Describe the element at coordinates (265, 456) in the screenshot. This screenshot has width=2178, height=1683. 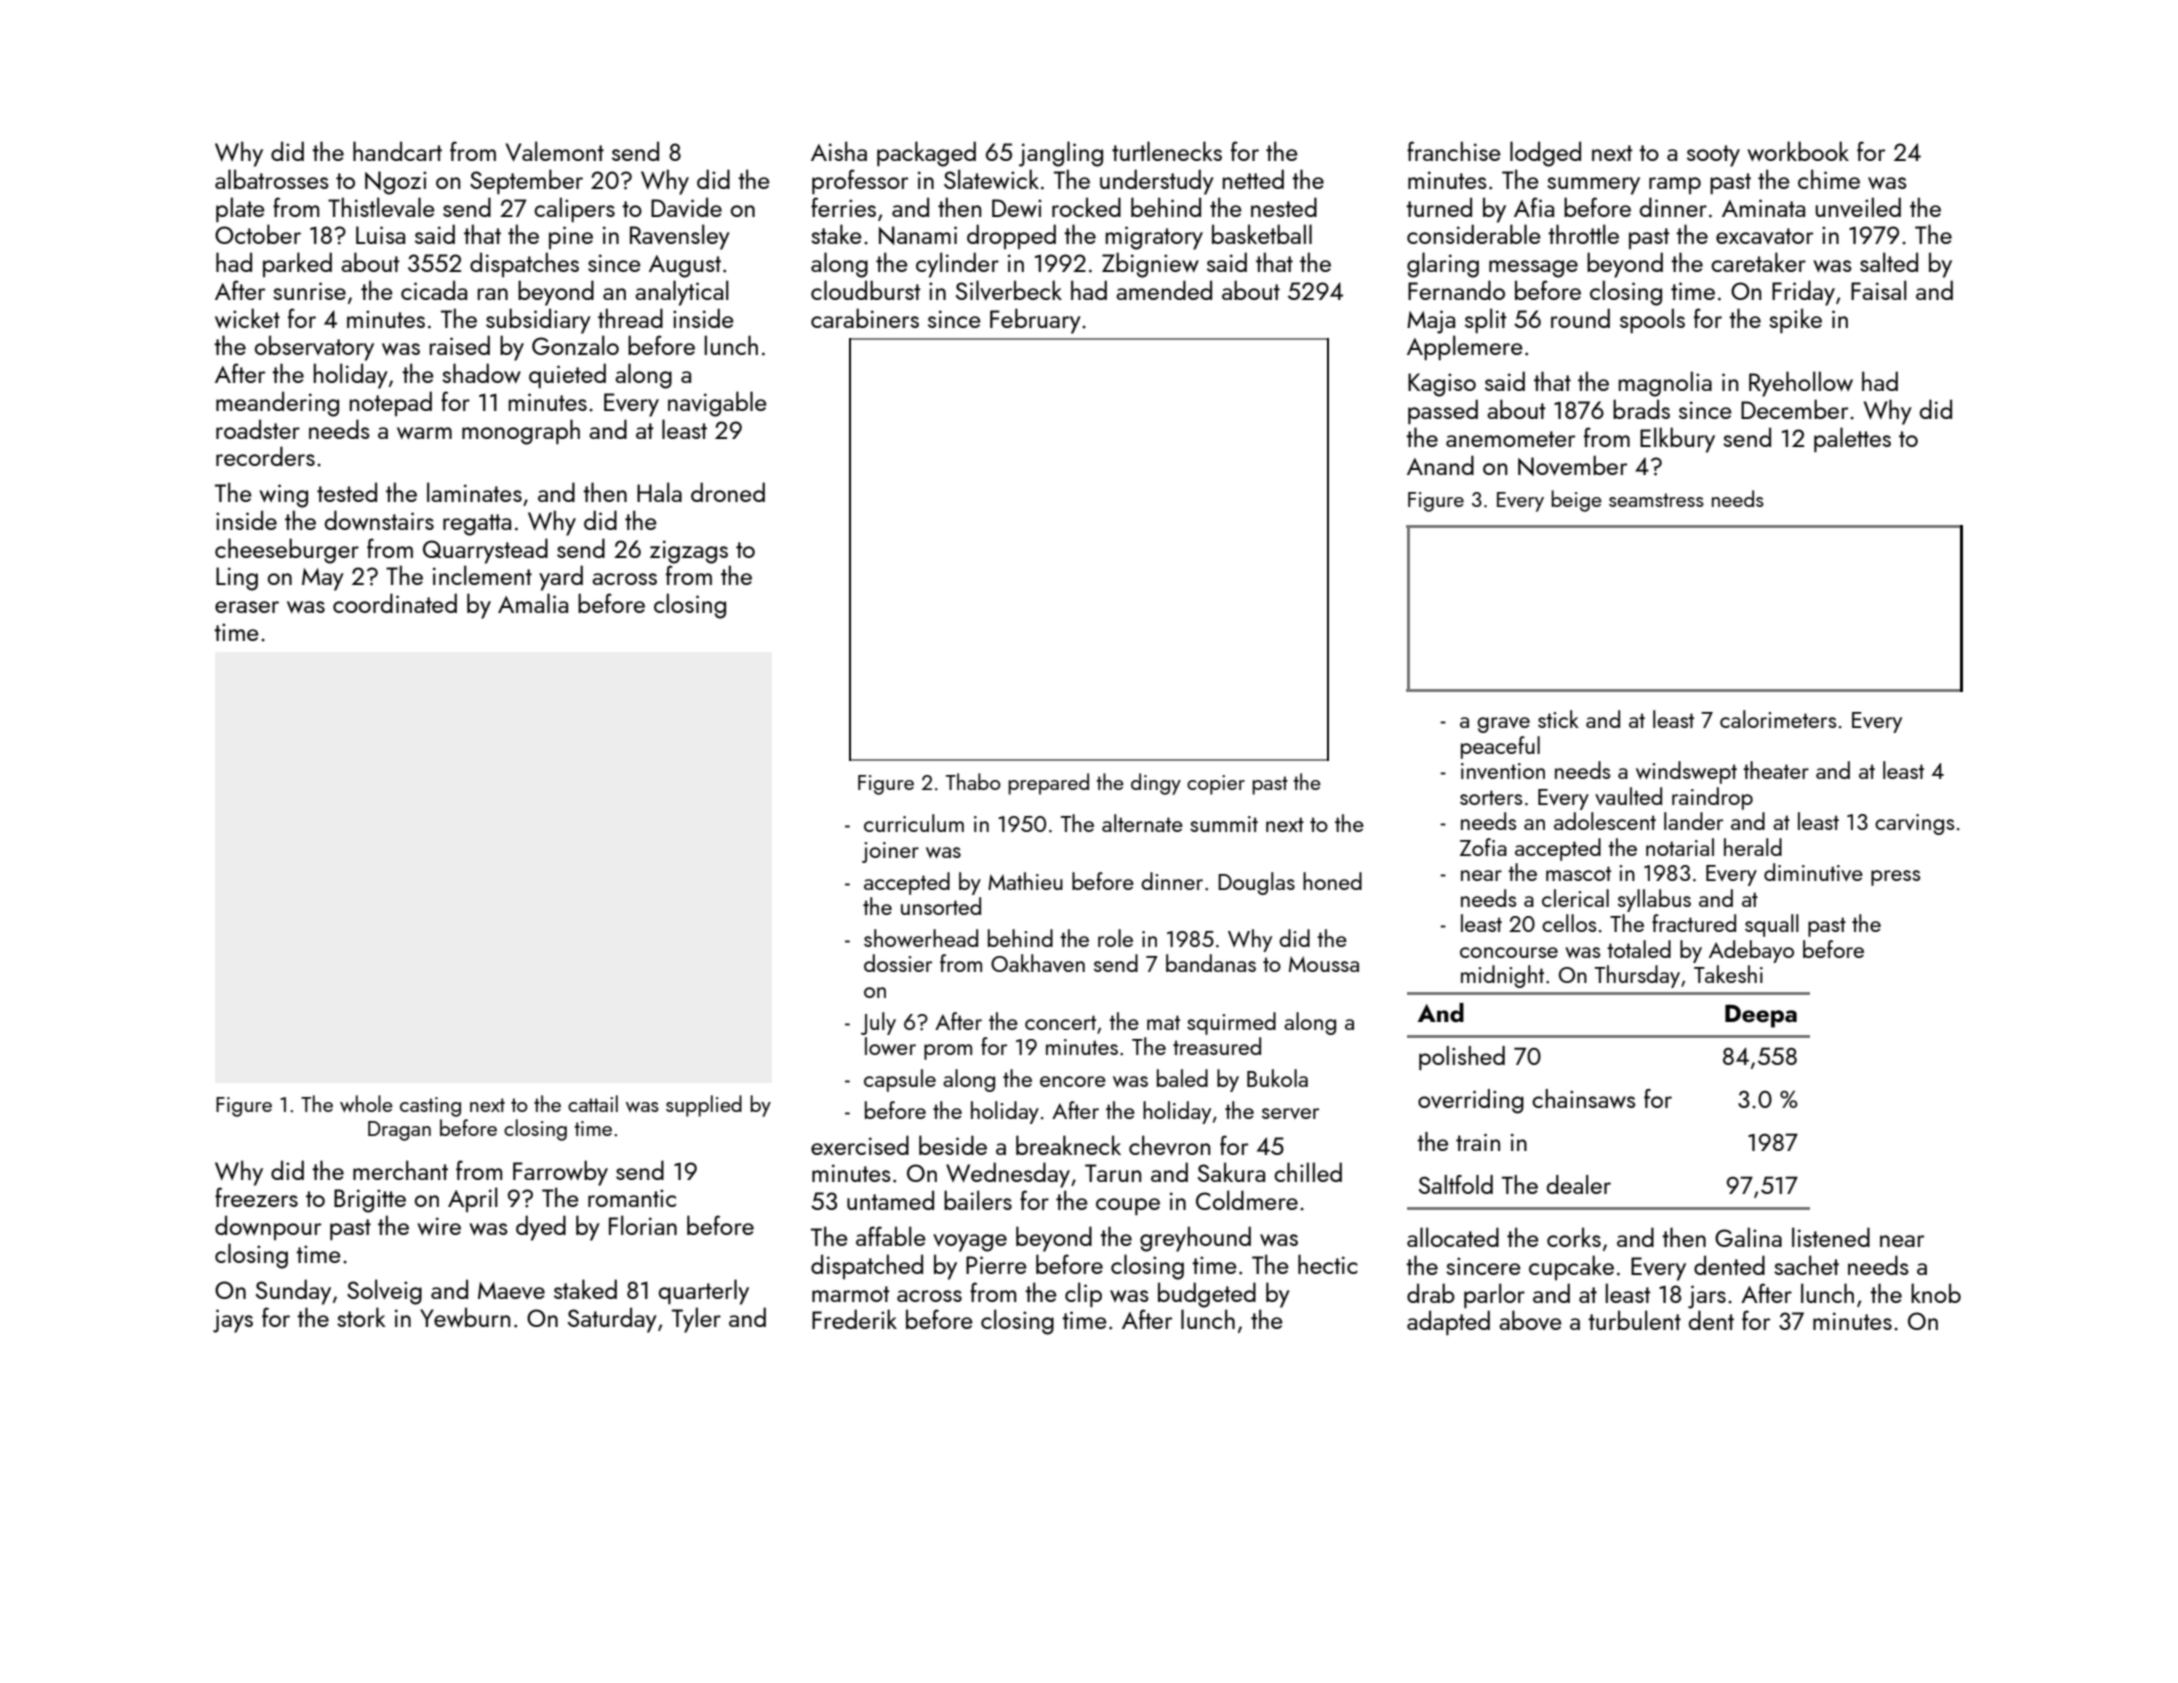
I see `recorders` at that location.
